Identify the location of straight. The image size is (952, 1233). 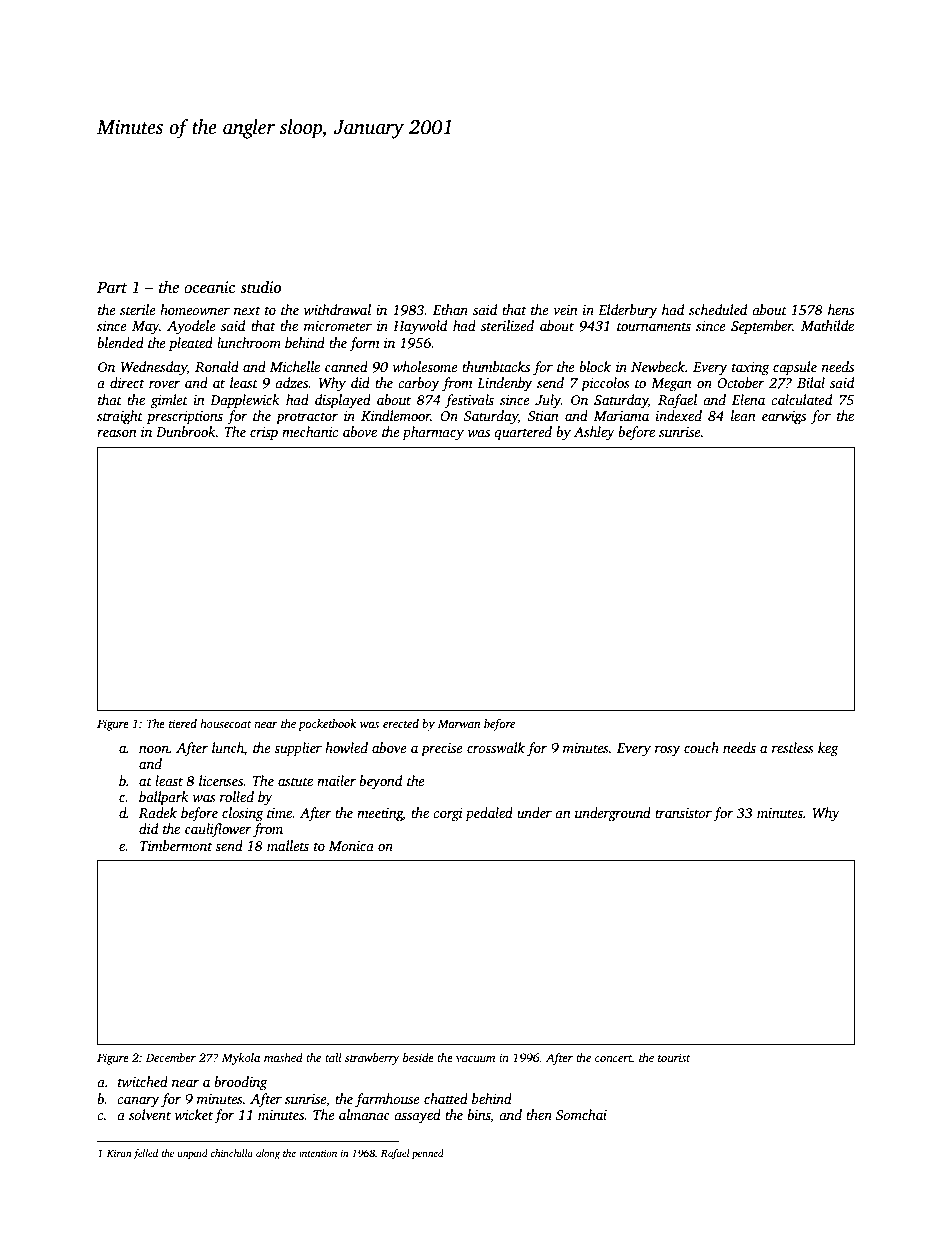
(120, 417).
